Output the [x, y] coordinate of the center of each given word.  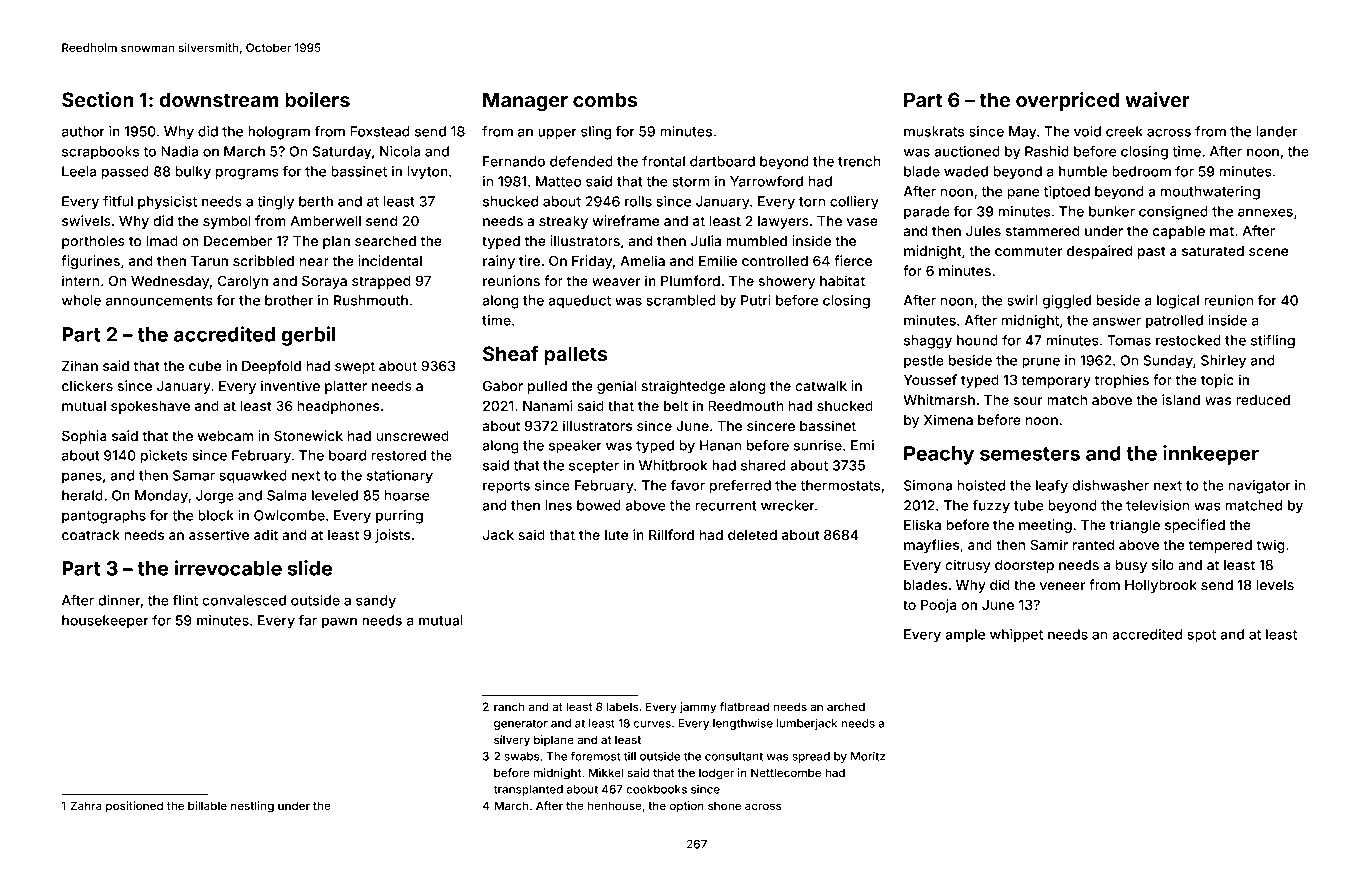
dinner [119, 600]
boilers [317, 99]
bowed [599, 505]
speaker [575, 447]
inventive [290, 385]
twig [1271, 546]
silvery [512, 741]
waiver [1157, 99]
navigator [1260, 487]
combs [605, 99]
